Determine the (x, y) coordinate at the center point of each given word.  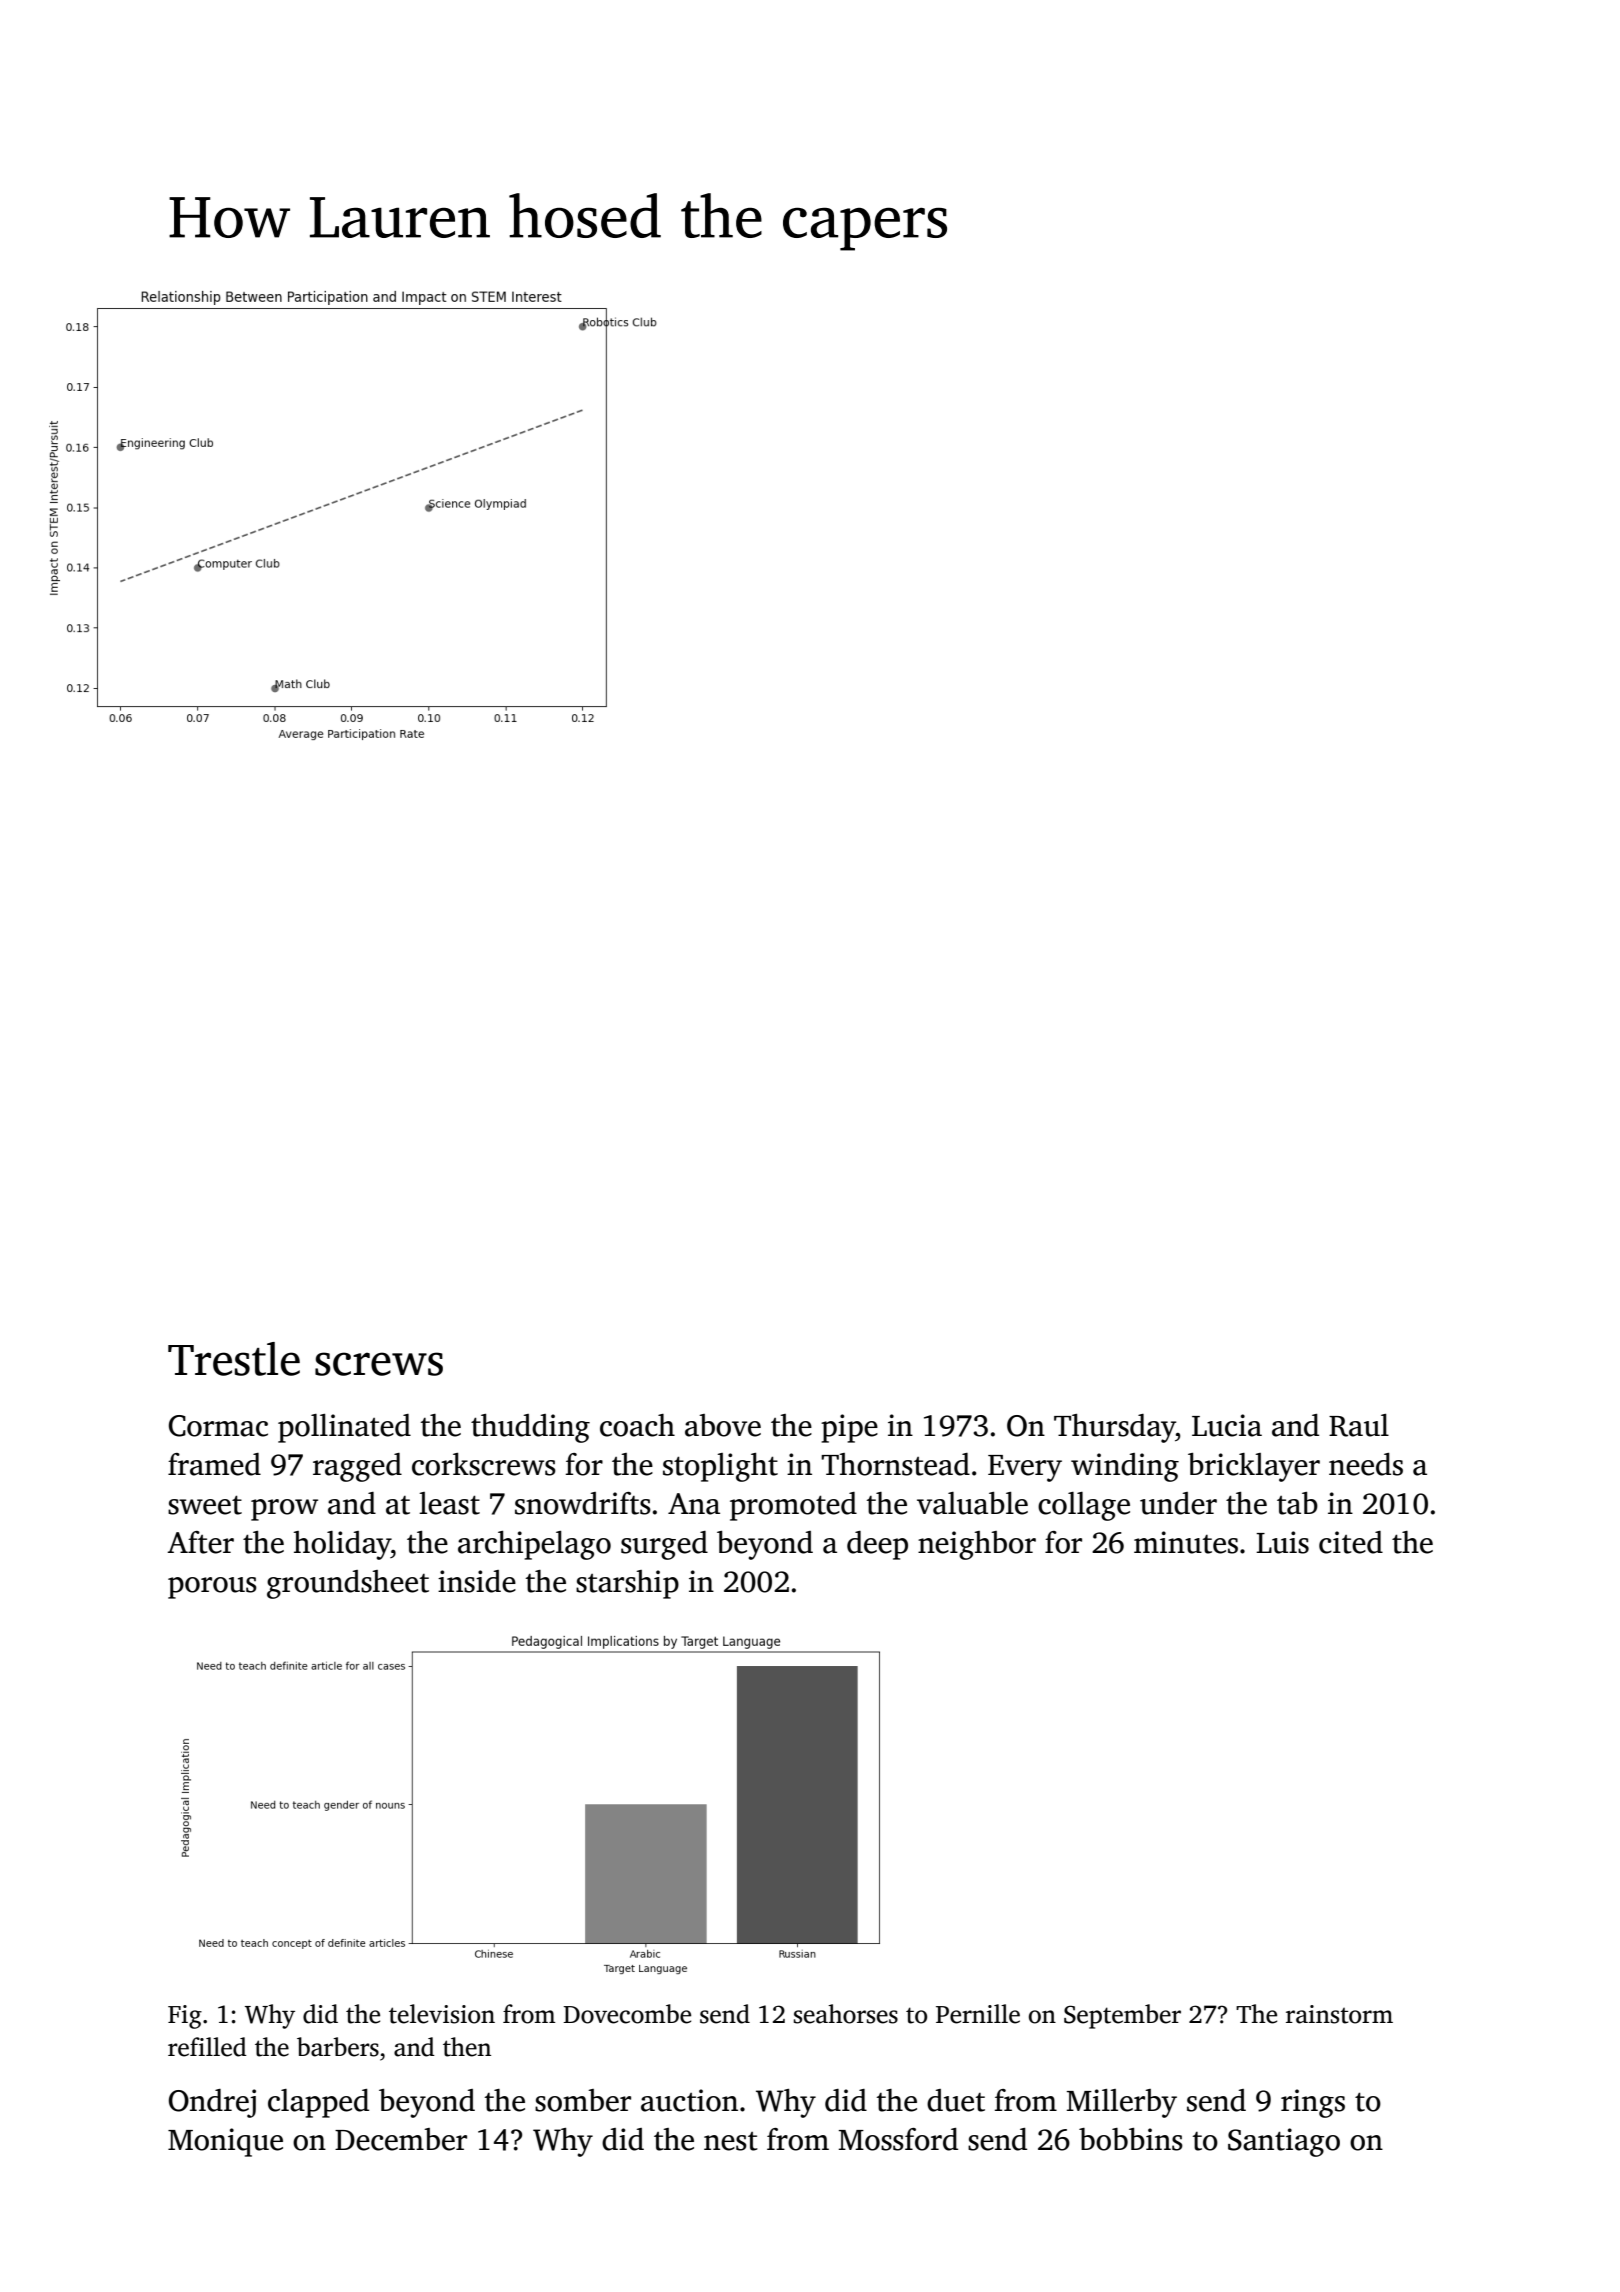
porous (212, 1588)
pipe (849, 1428)
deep (877, 1545)
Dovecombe (627, 2014)
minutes (1186, 1542)
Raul (1359, 1425)
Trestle (234, 1359)
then (467, 2047)
